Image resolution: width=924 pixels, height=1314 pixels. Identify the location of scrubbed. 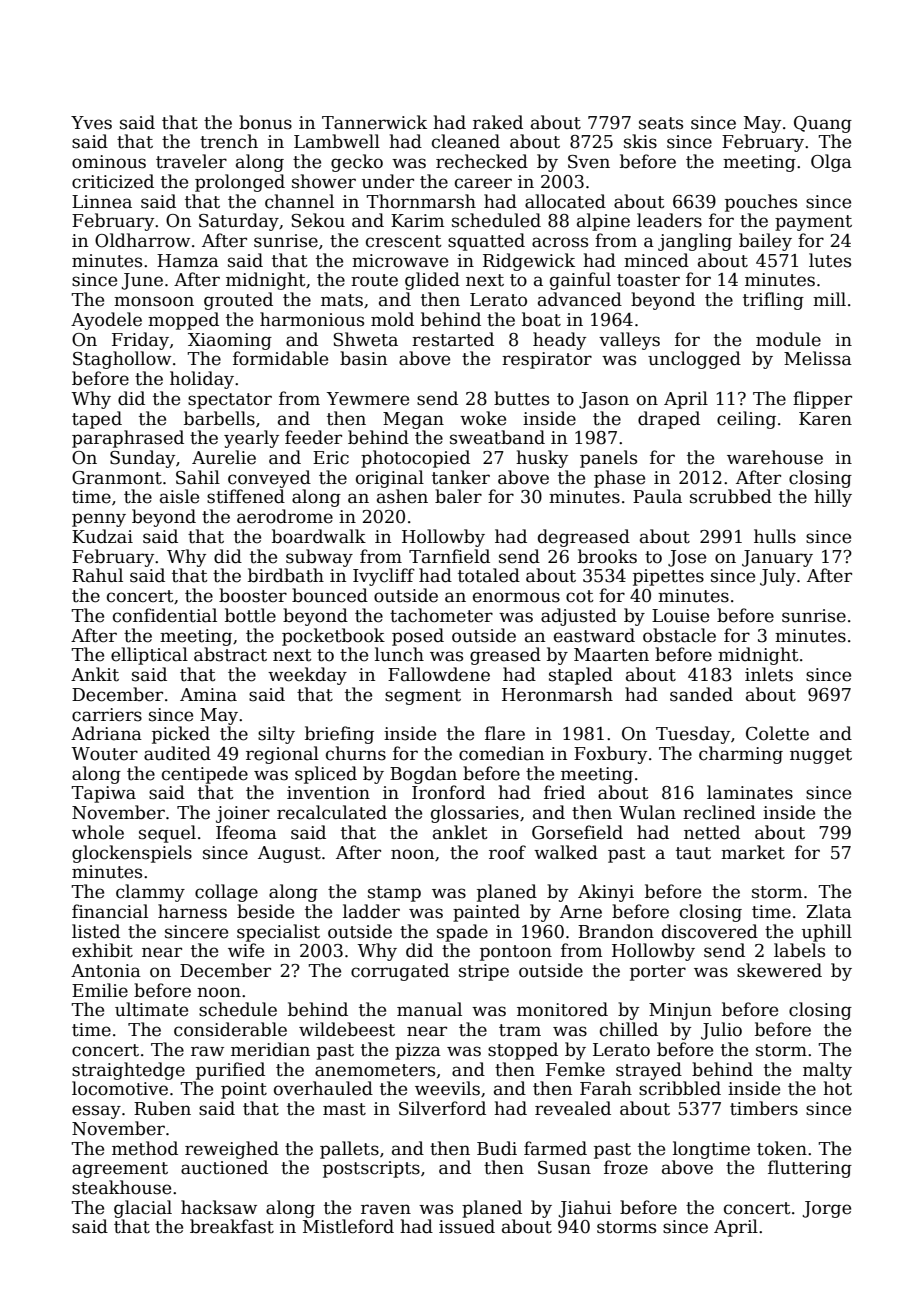
(731, 496).
